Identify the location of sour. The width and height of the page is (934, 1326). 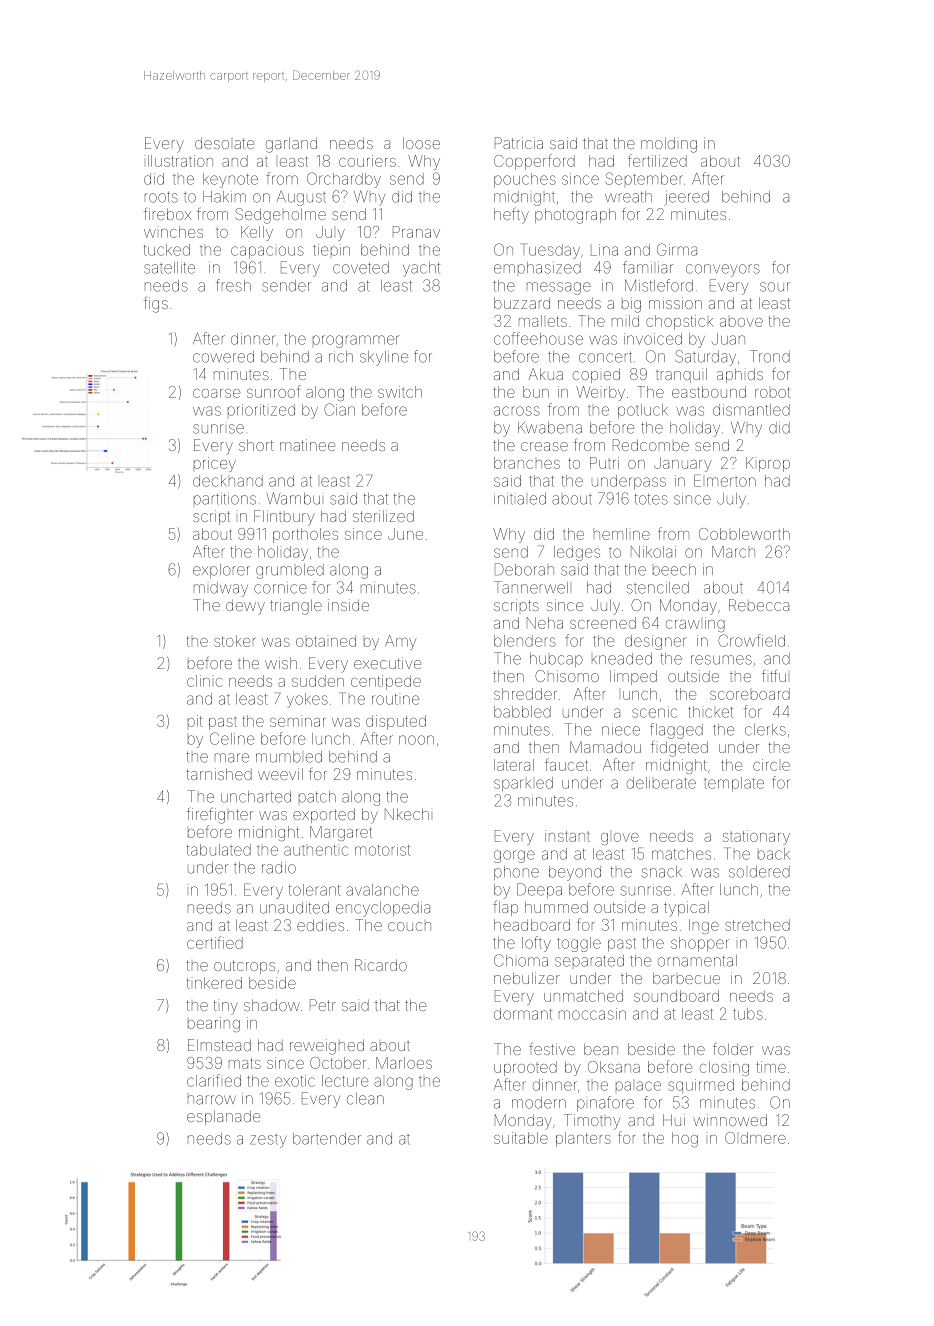
(775, 287).
